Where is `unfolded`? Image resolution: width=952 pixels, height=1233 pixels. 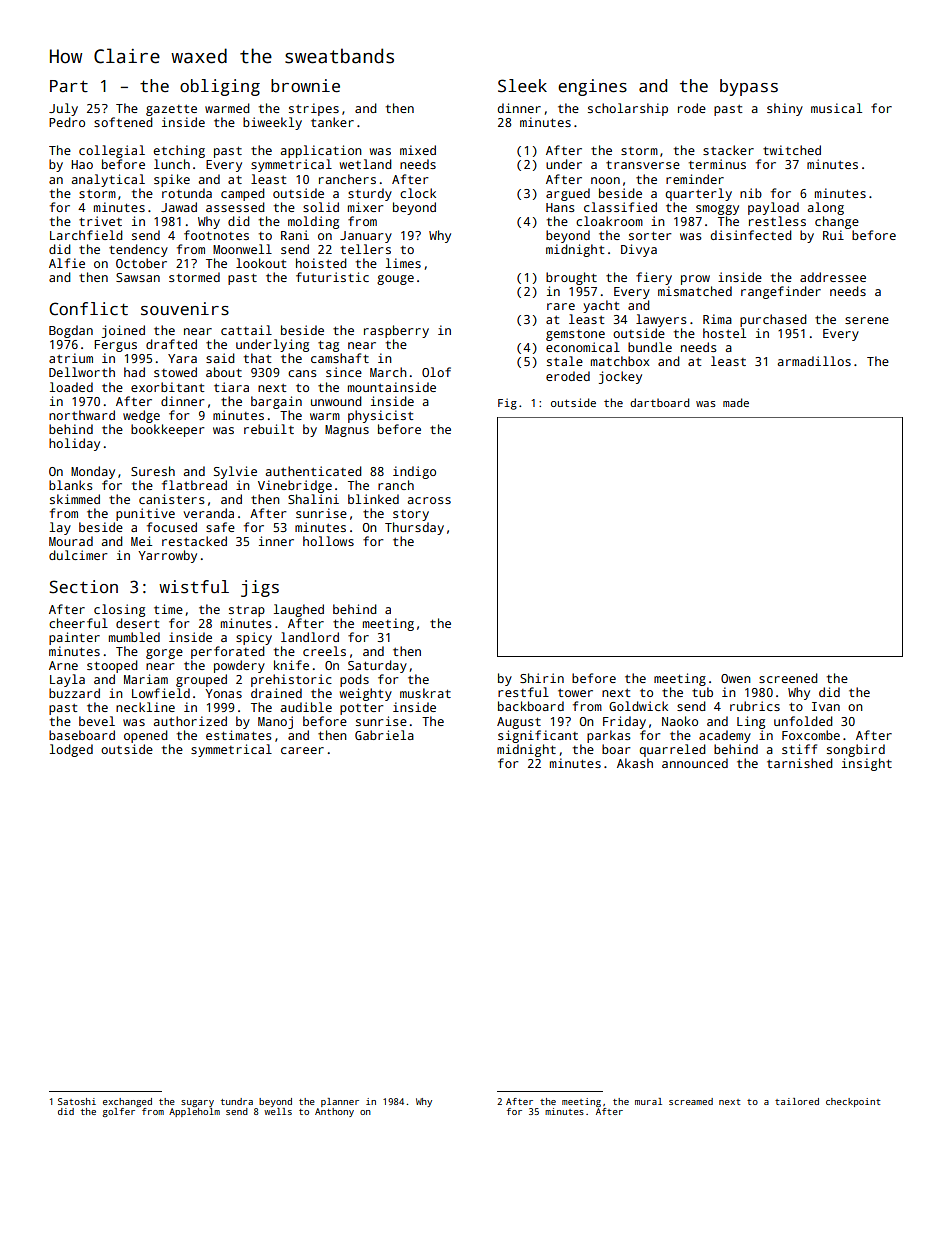 unfolded is located at coordinates (803, 721).
